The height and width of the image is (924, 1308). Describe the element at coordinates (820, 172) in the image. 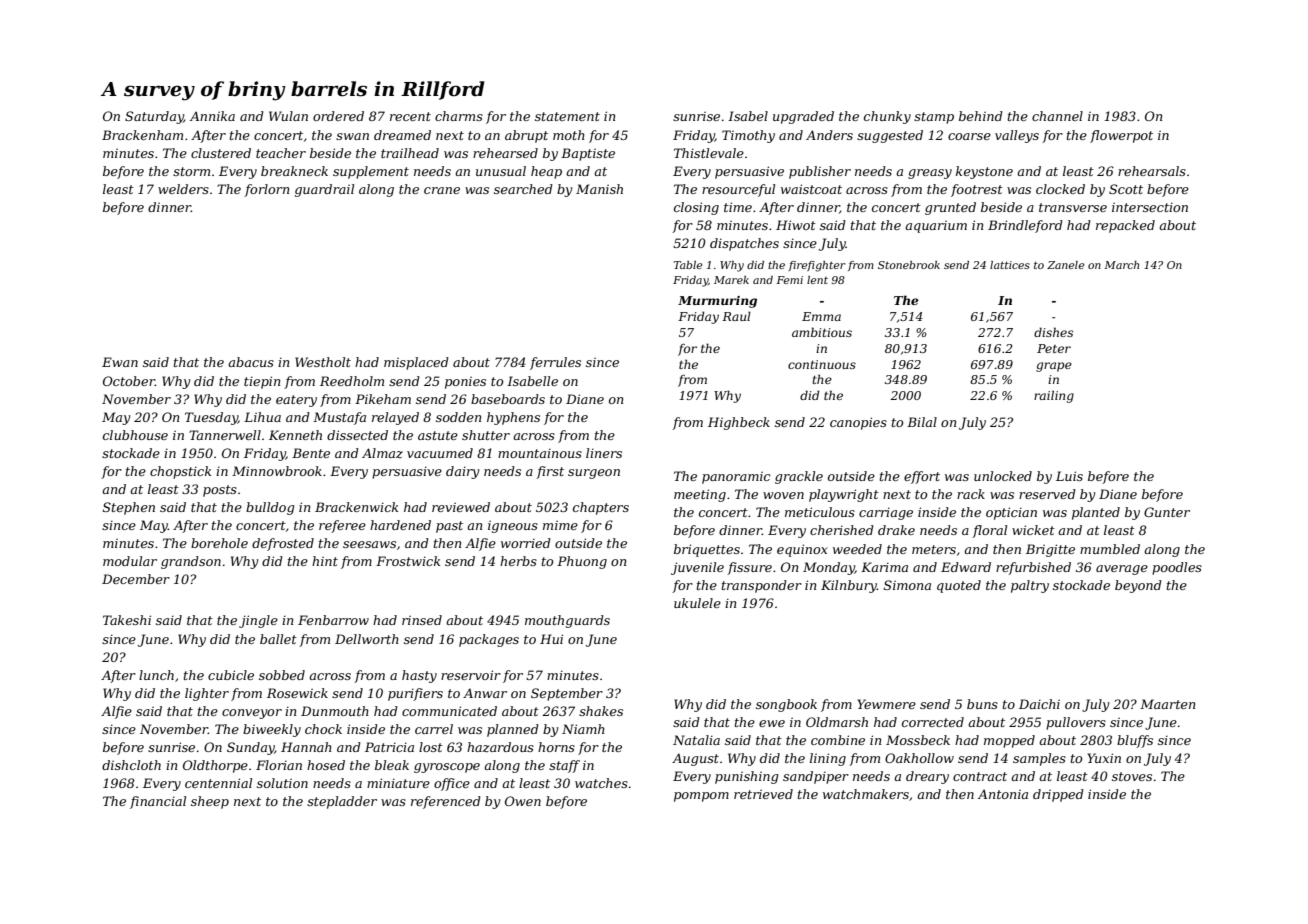

I see `publisher` at that location.
